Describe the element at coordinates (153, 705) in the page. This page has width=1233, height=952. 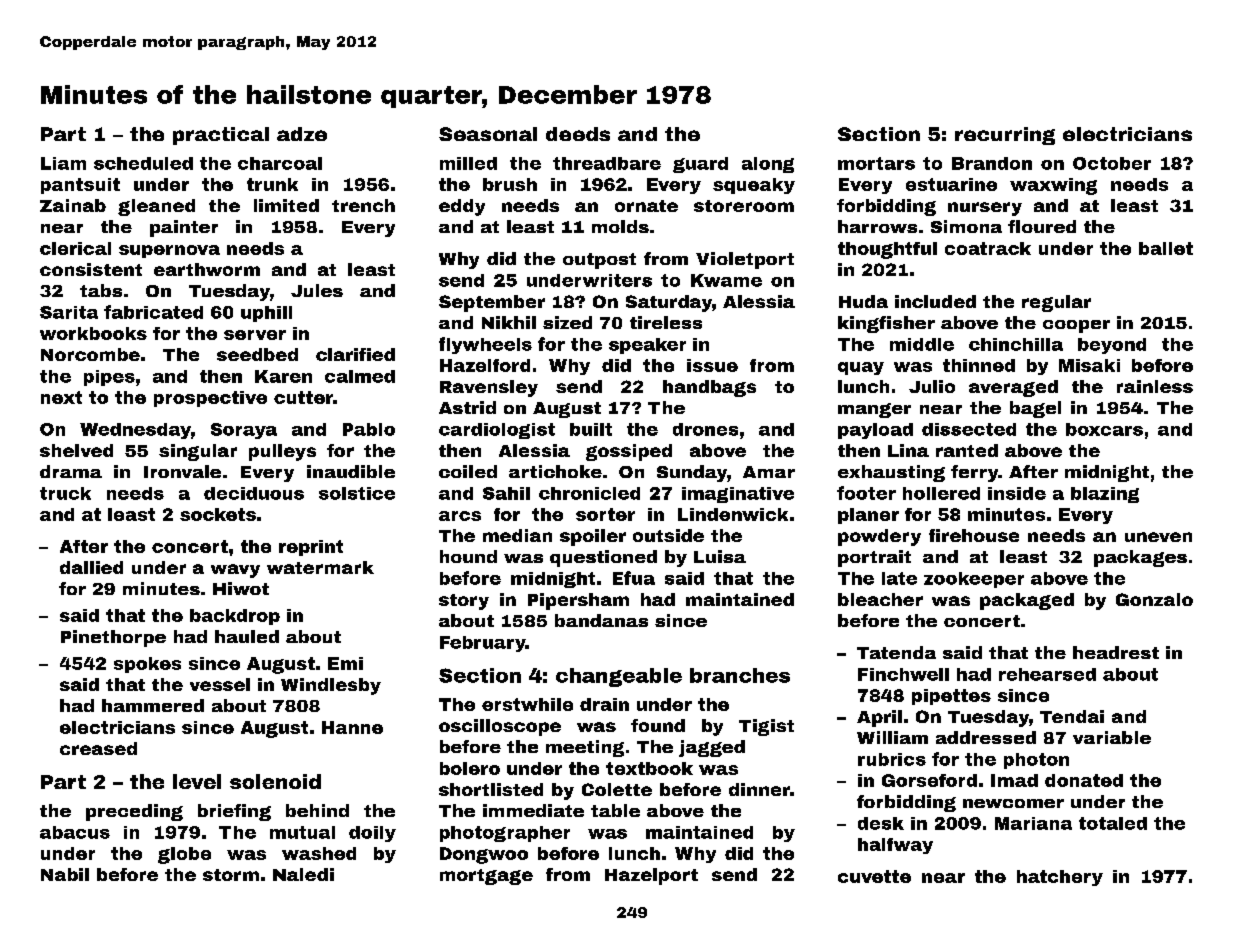
I see `hammered` at that location.
